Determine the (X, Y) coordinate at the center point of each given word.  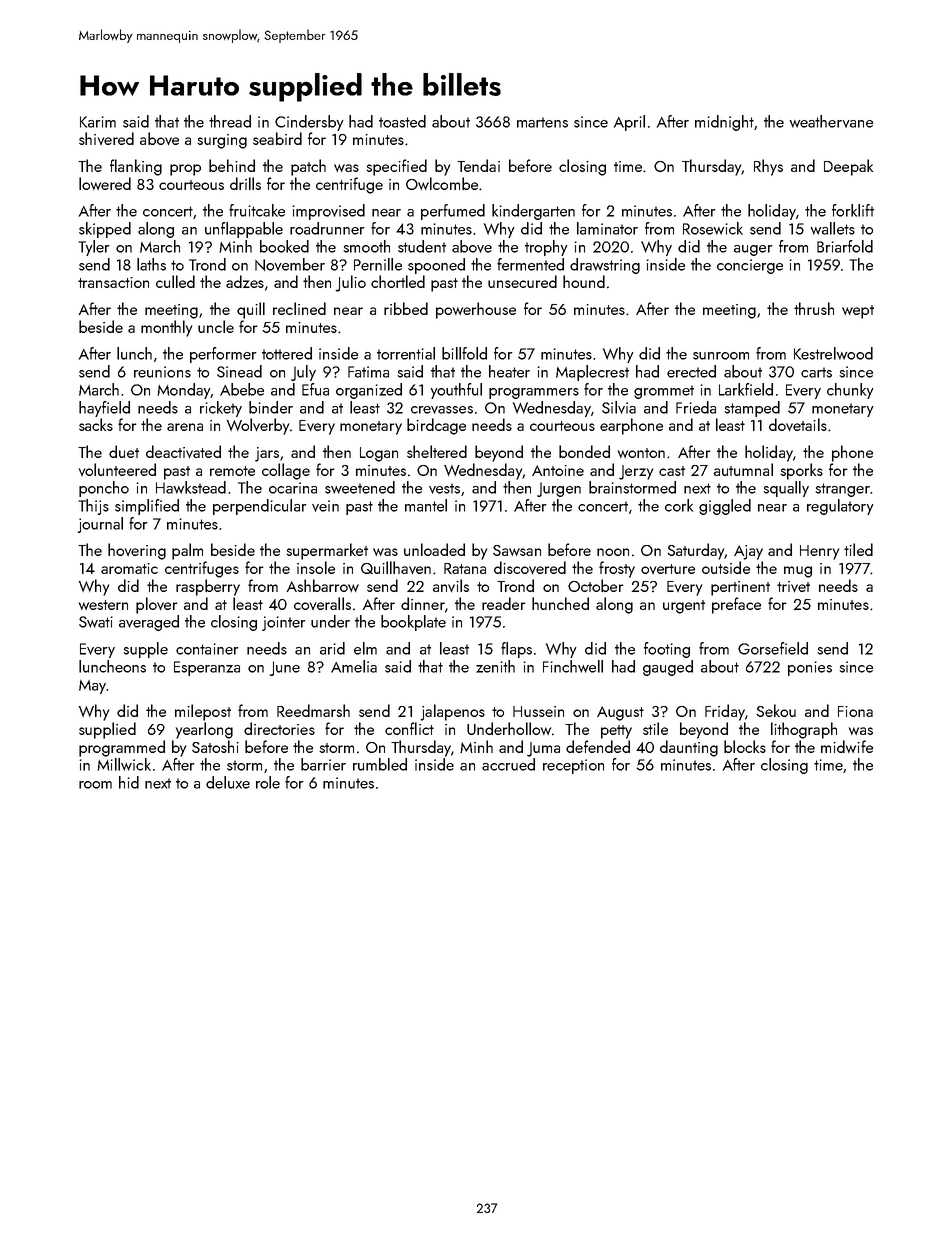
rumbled (380, 764)
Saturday (696, 551)
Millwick (124, 764)
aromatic (129, 568)
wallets (833, 228)
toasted (402, 121)
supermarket (327, 551)
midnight (724, 123)
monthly (166, 328)
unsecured (522, 281)
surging (222, 141)
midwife (847, 746)
